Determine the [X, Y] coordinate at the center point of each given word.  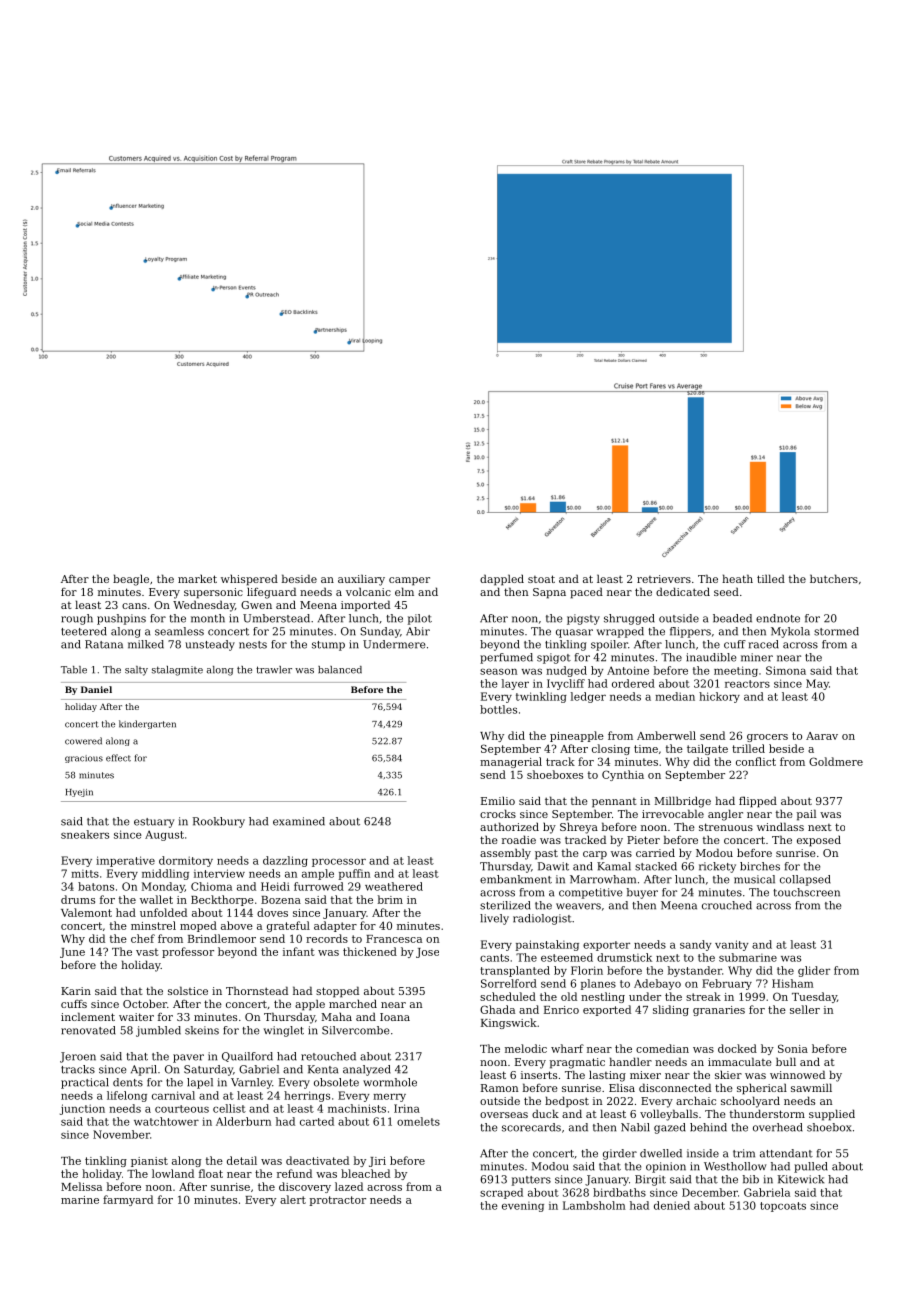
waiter [136, 1017]
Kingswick [509, 1023]
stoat [541, 579]
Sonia [793, 1048]
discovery [305, 1187]
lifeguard [271, 593]
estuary [154, 823]
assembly [505, 854]
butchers [834, 578]
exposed [819, 841]
